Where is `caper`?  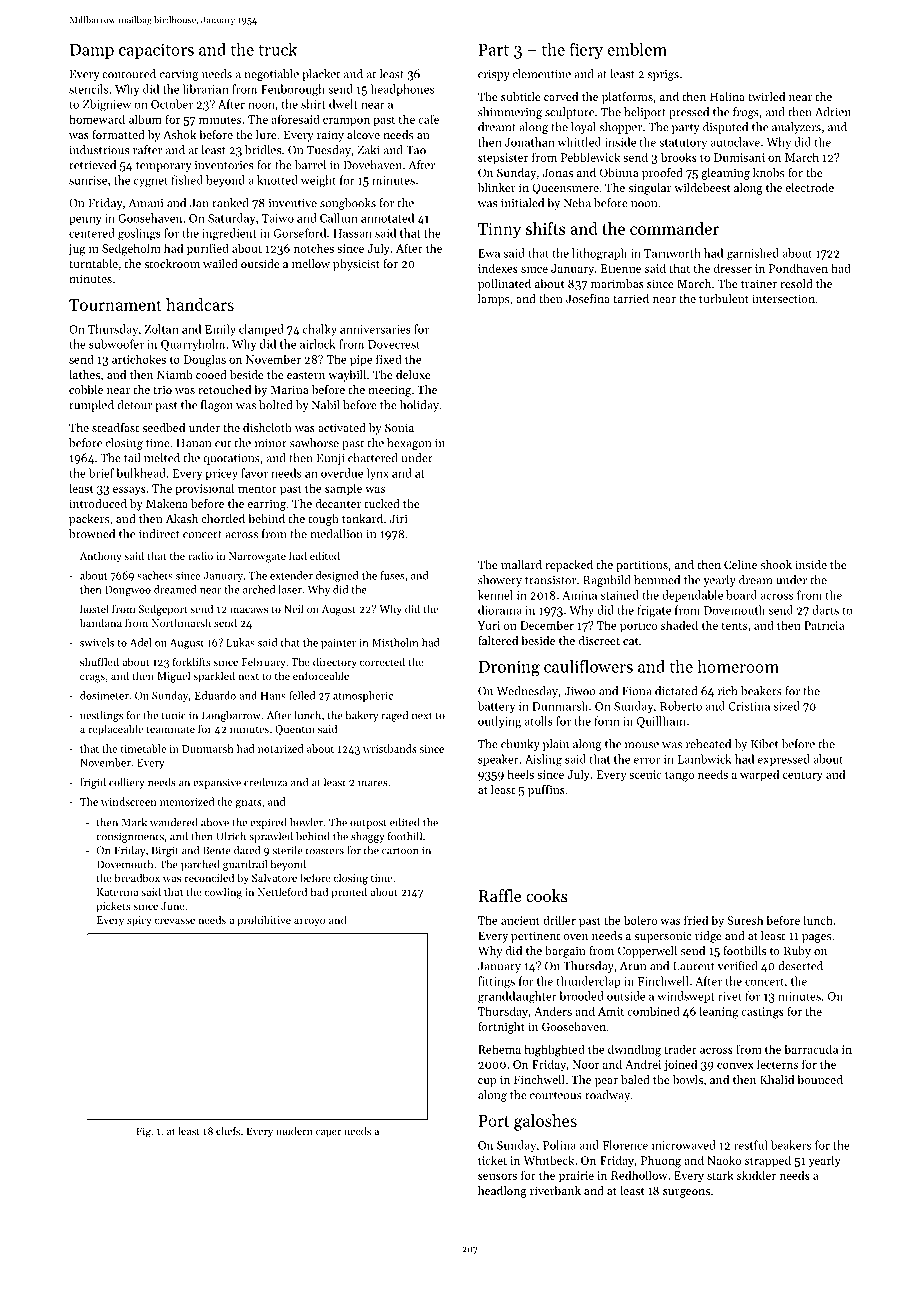
caper is located at coordinates (328, 1133).
